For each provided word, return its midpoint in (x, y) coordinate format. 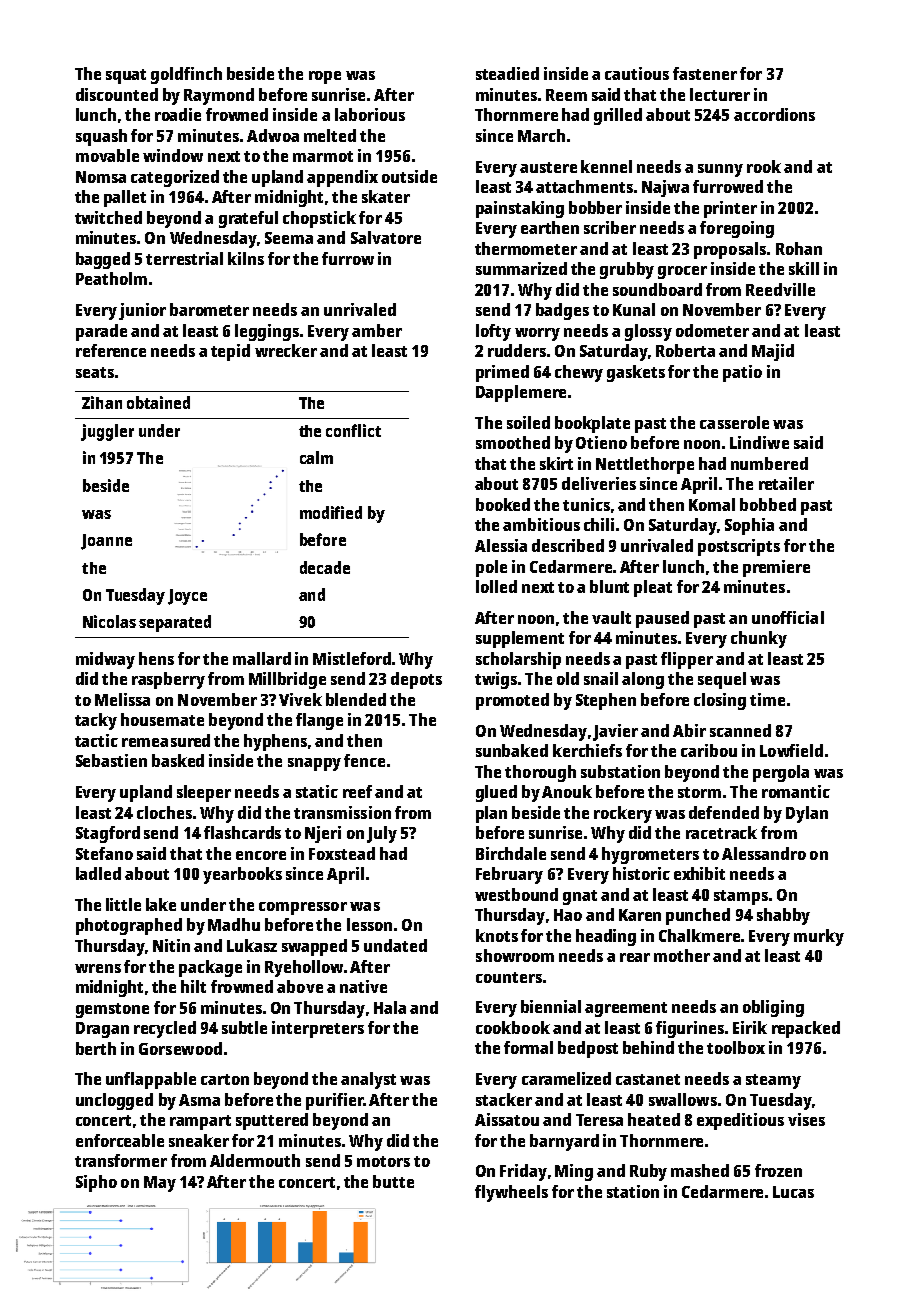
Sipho (96, 1183)
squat (126, 76)
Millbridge (287, 680)
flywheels (511, 1193)
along (643, 680)
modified (331, 512)
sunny (720, 170)
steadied (507, 73)
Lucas (793, 1192)
